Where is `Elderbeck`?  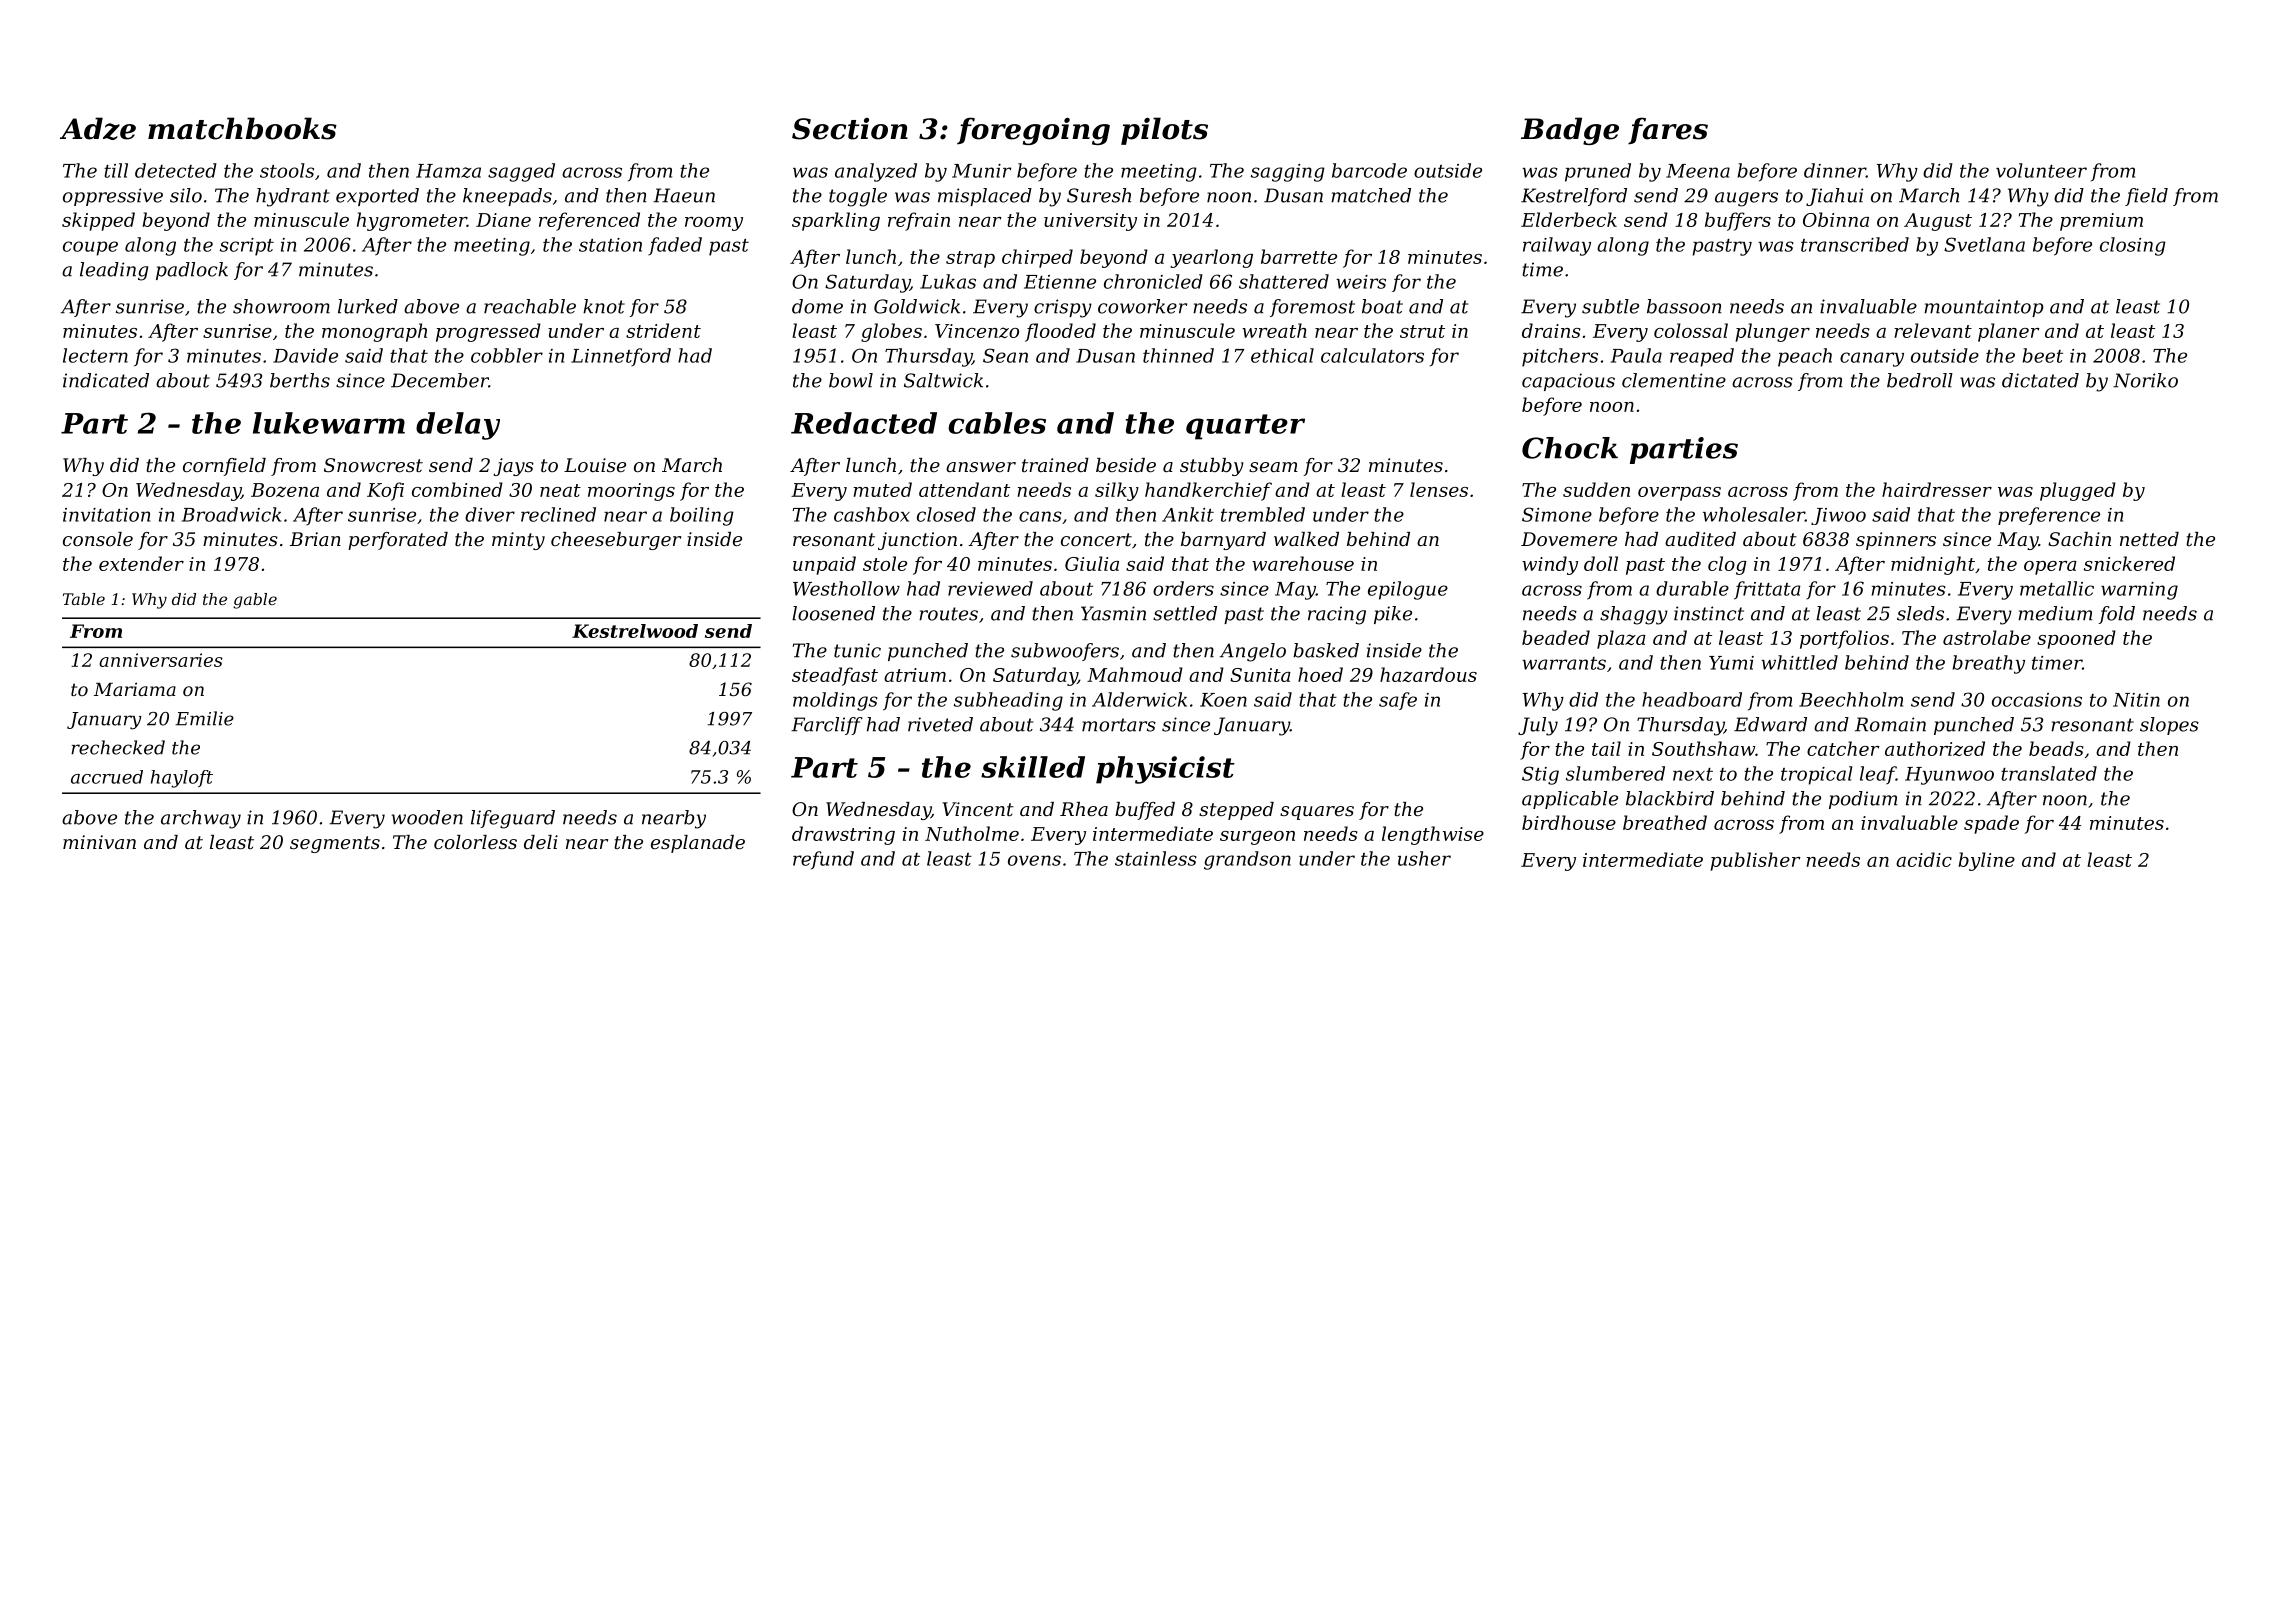
Elderbeck is located at coordinates (1569, 219).
